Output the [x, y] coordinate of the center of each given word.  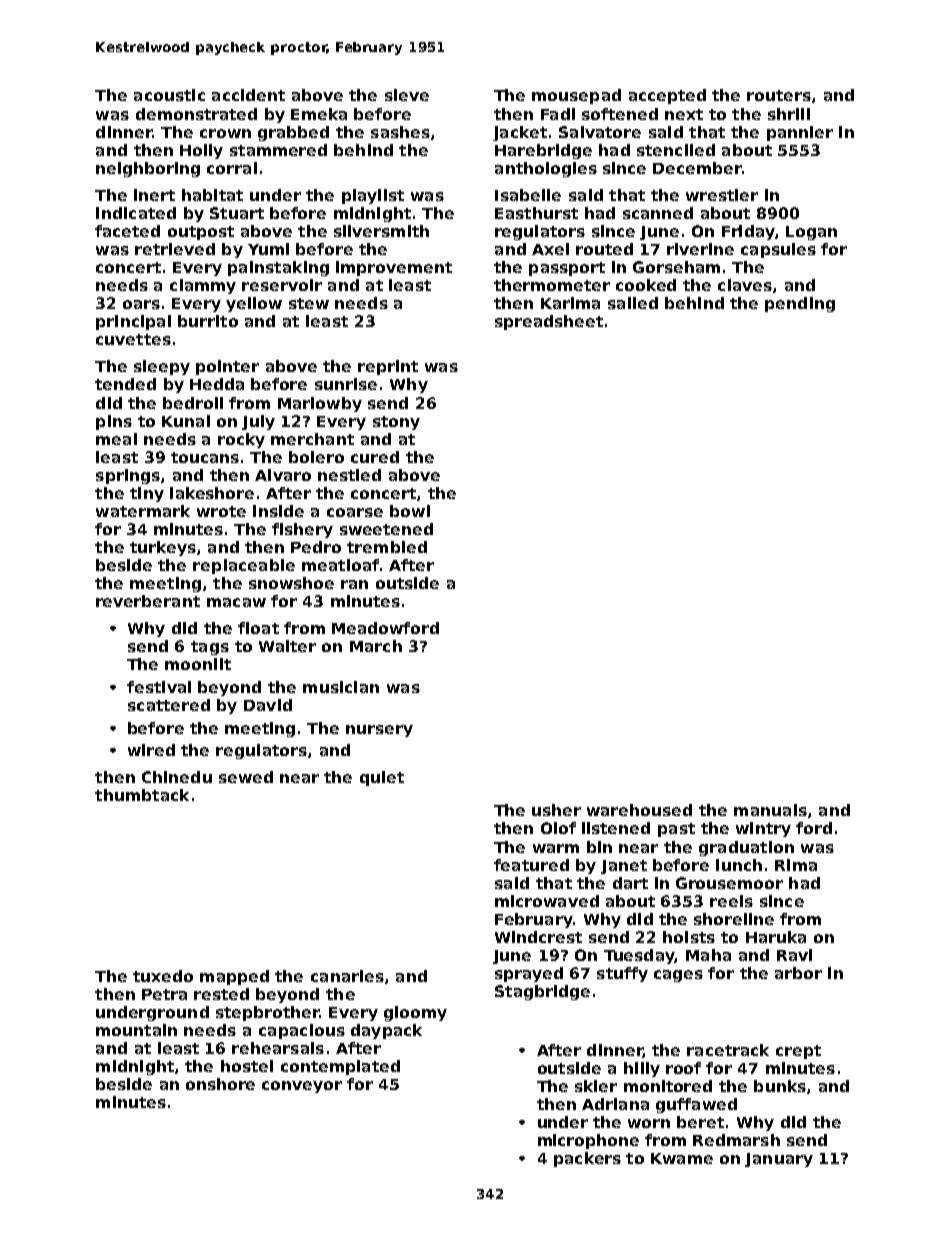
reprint [388, 367]
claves [745, 285]
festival [159, 687]
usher [556, 810]
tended [125, 384]
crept [798, 1052]
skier [596, 1086]
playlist [373, 196]
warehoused [639, 810]
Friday [748, 232]
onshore [220, 1084]
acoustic [169, 95]
